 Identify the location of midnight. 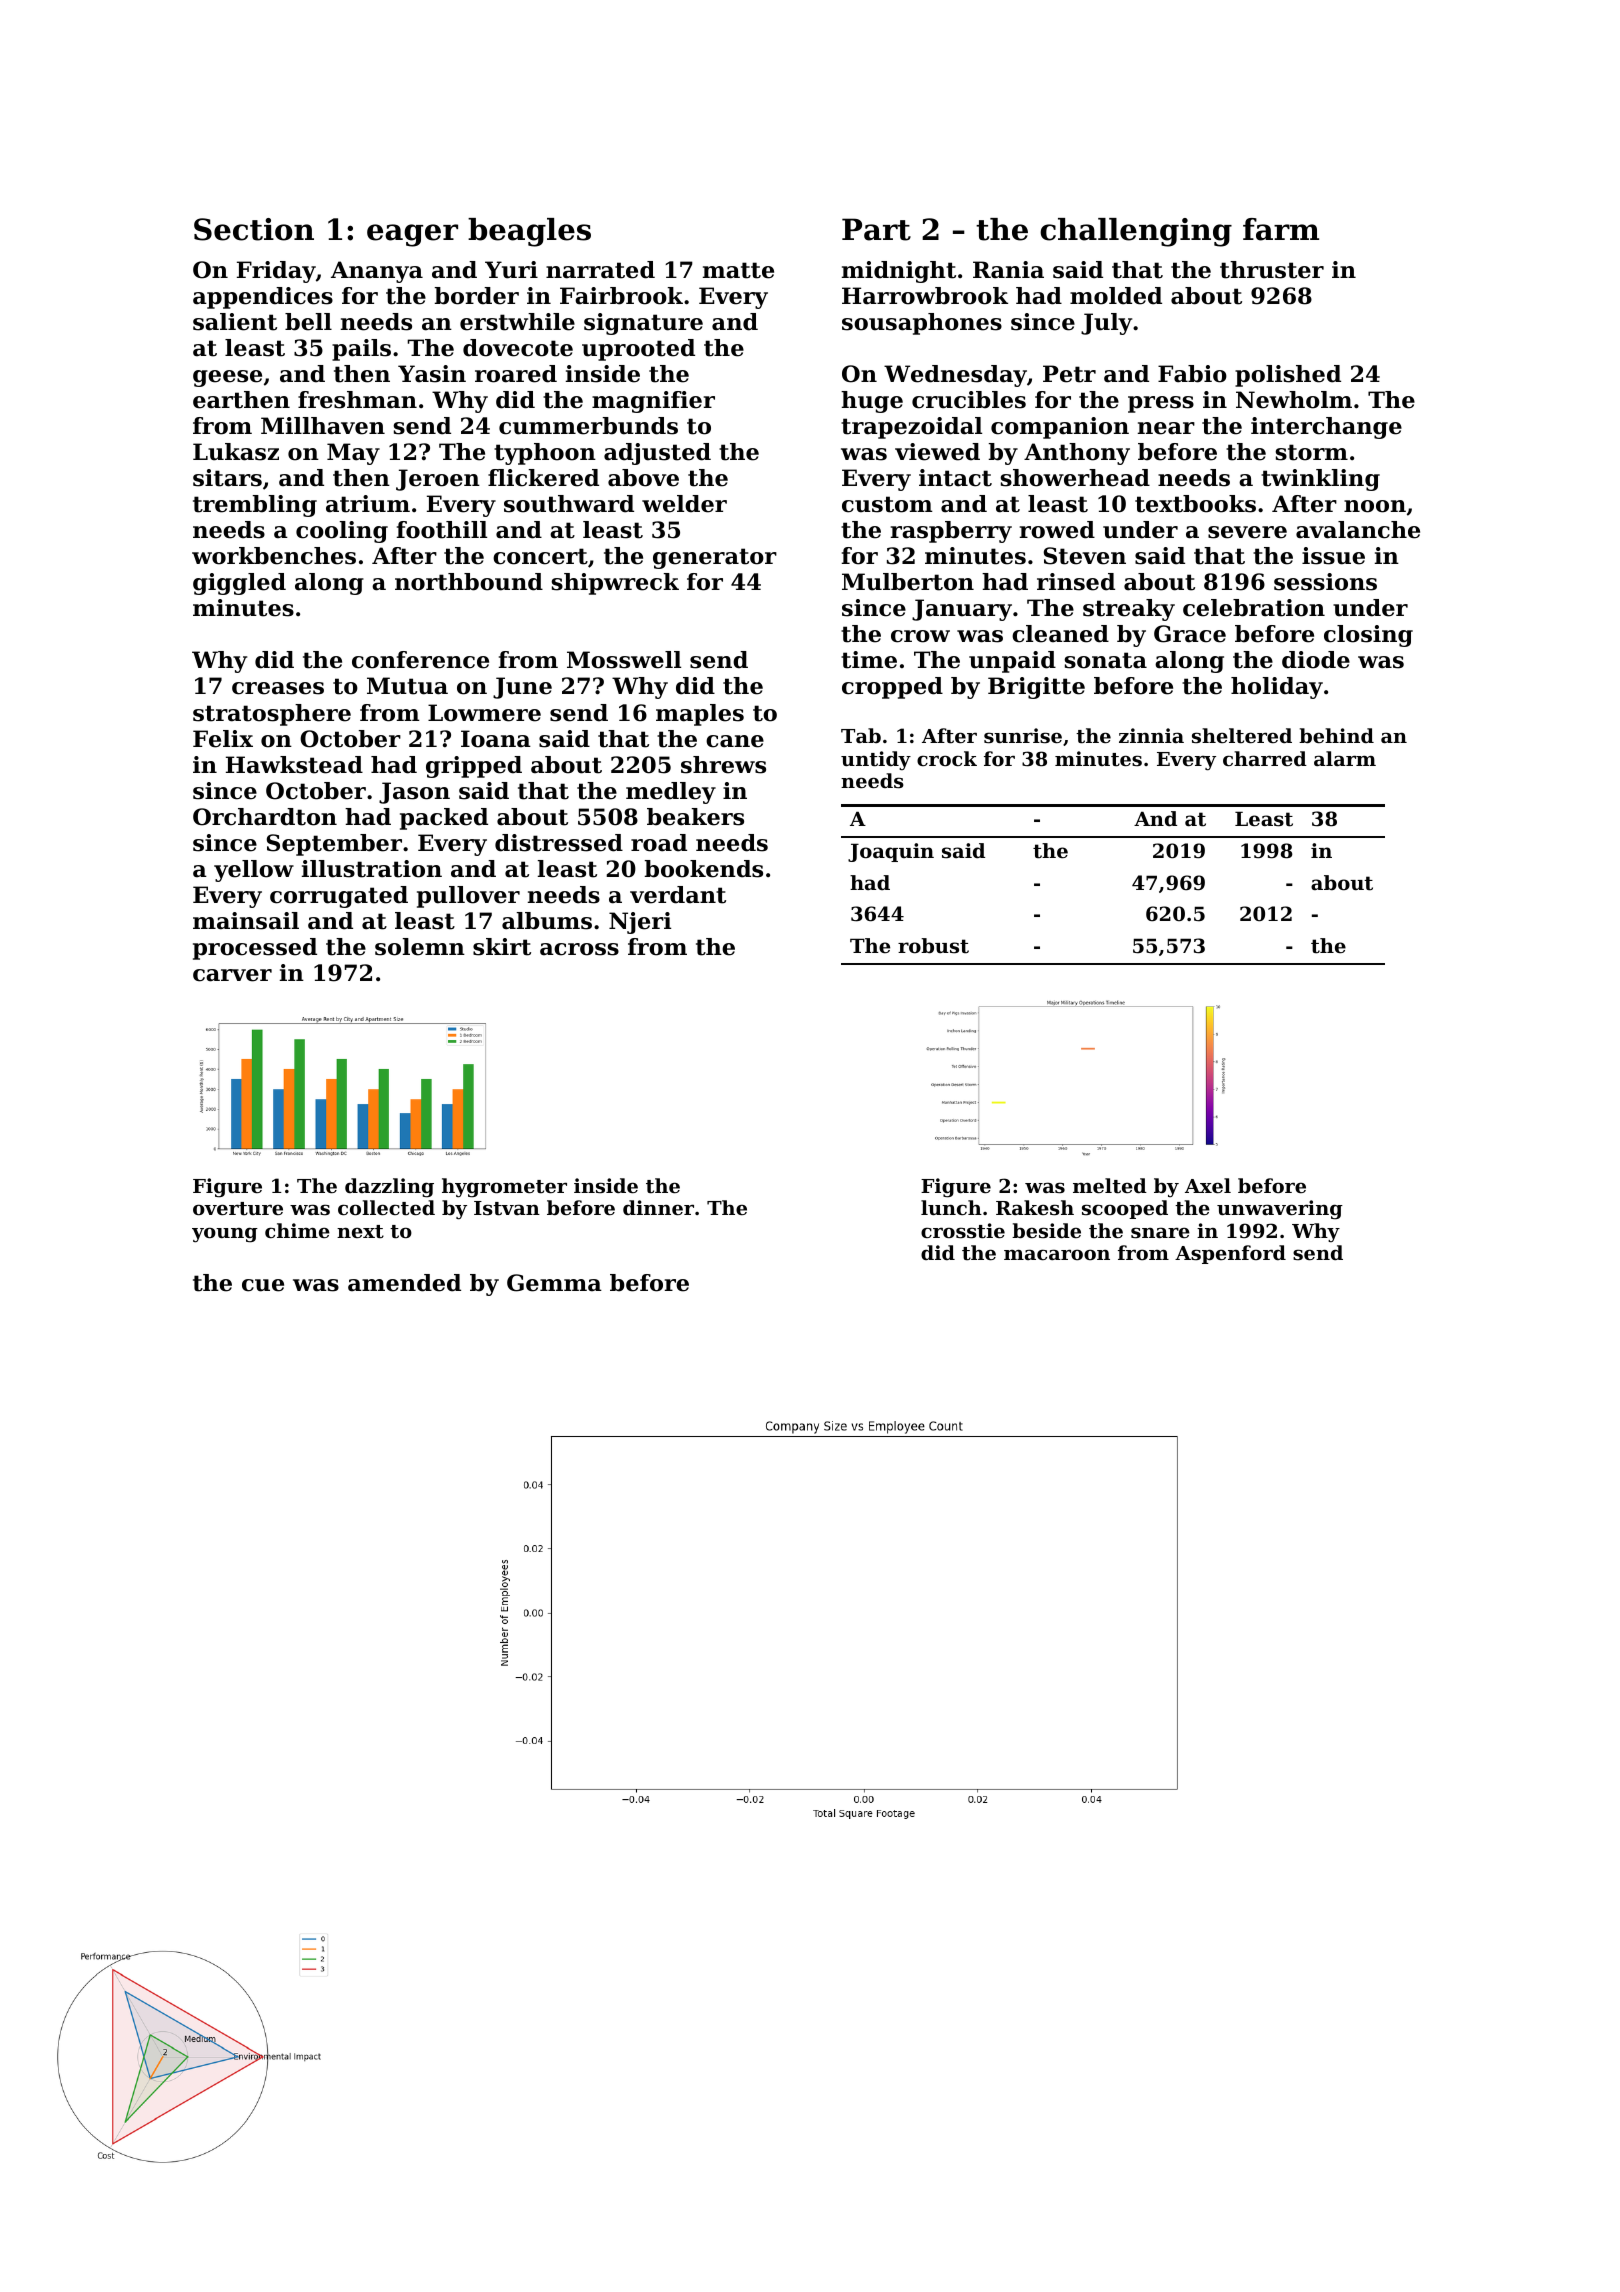
(899, 272).
